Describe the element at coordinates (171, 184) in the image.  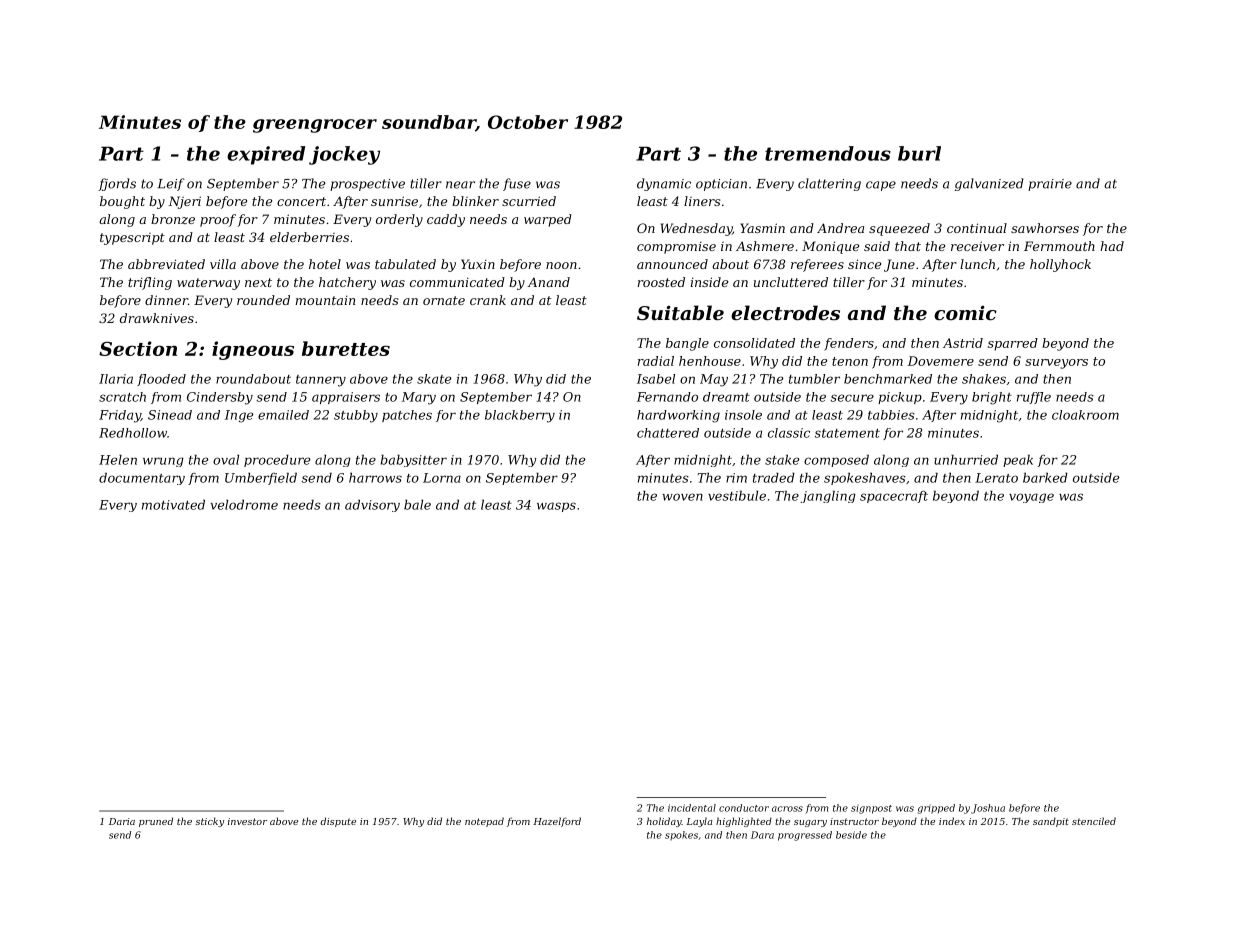
I see `Leif` at that location.
